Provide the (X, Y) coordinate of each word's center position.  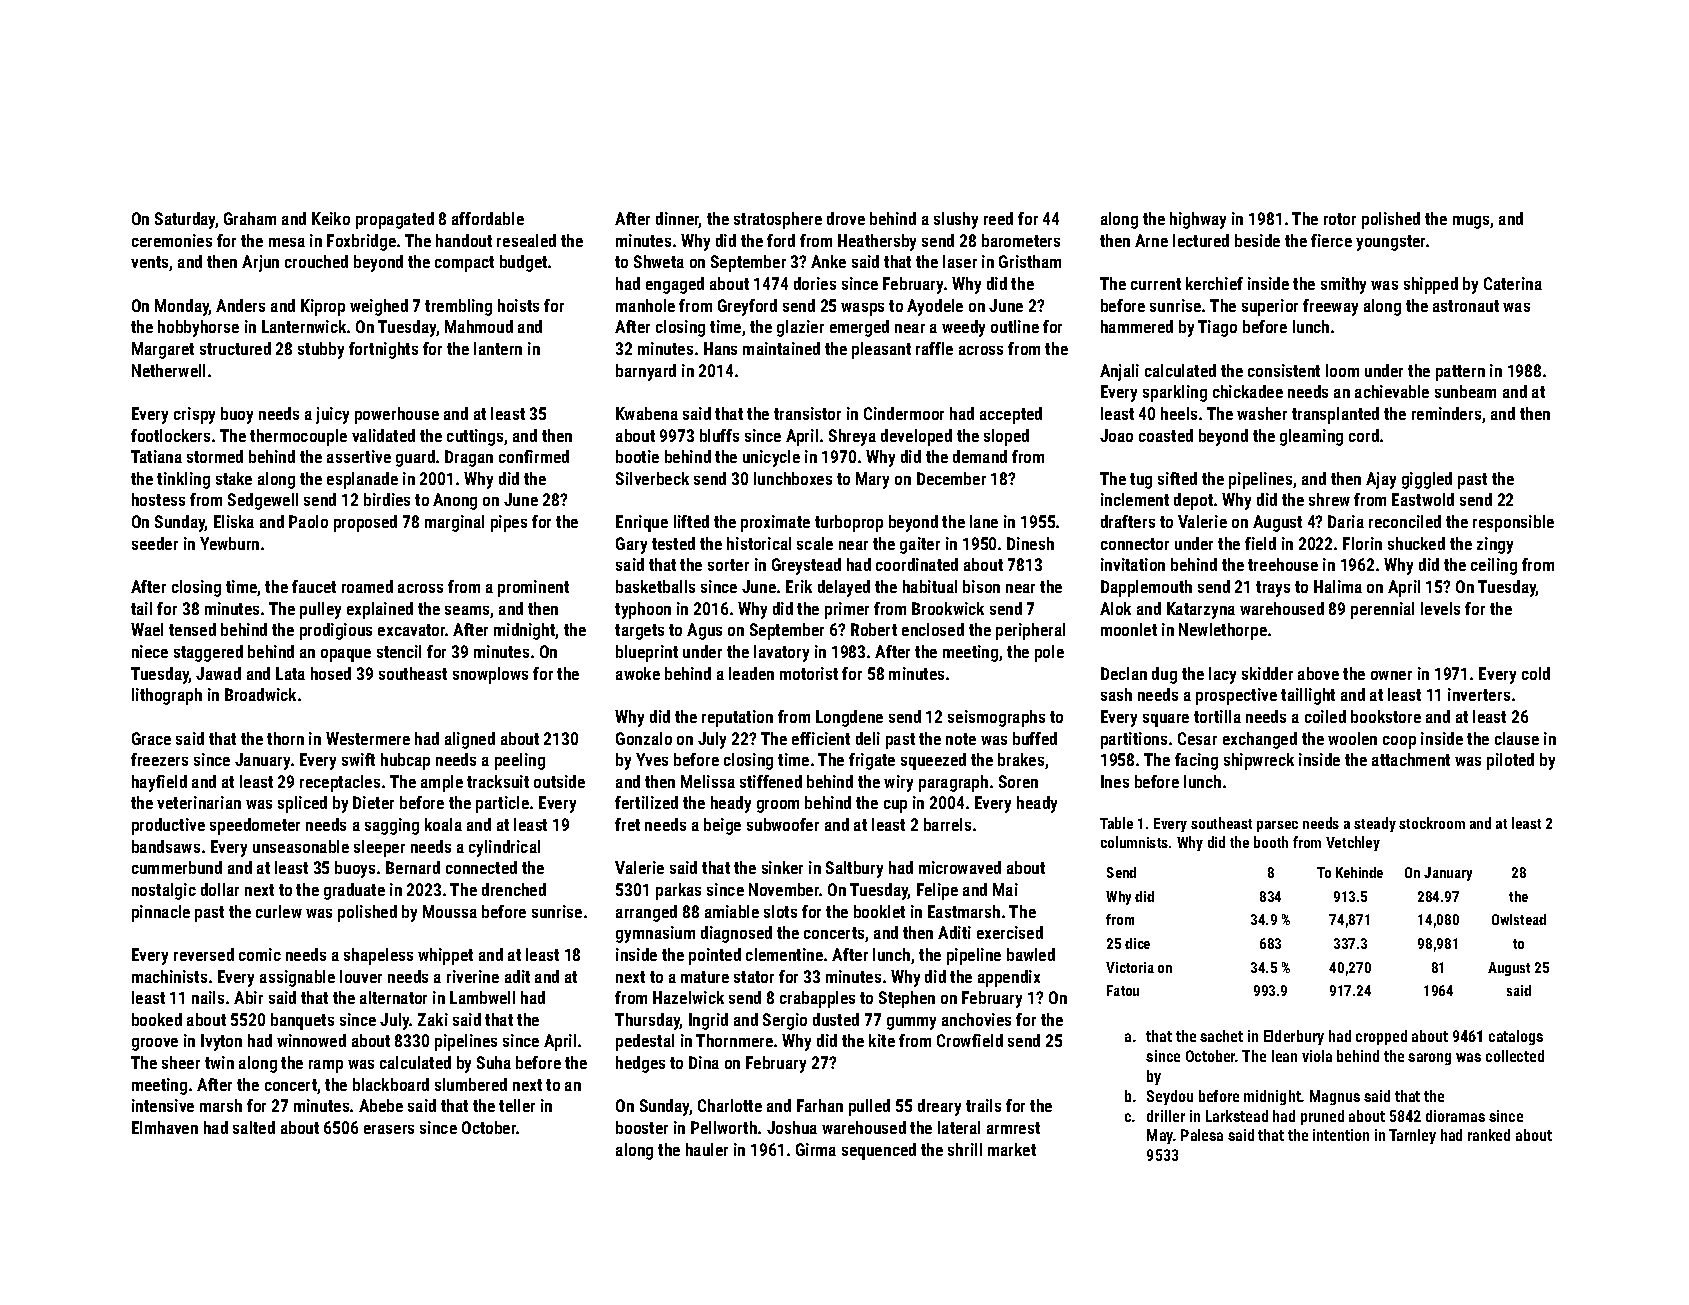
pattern (1460, 373)
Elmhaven (165, 1127)
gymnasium (655, 934)
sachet (1221, 1036)
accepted (1011, 415)
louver (361, 976)
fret (627, 824)
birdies (387, 499)
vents (149, 262)
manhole (645, 305)
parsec (1277, 826)
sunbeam (1465, 391)
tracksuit (498, 781)
